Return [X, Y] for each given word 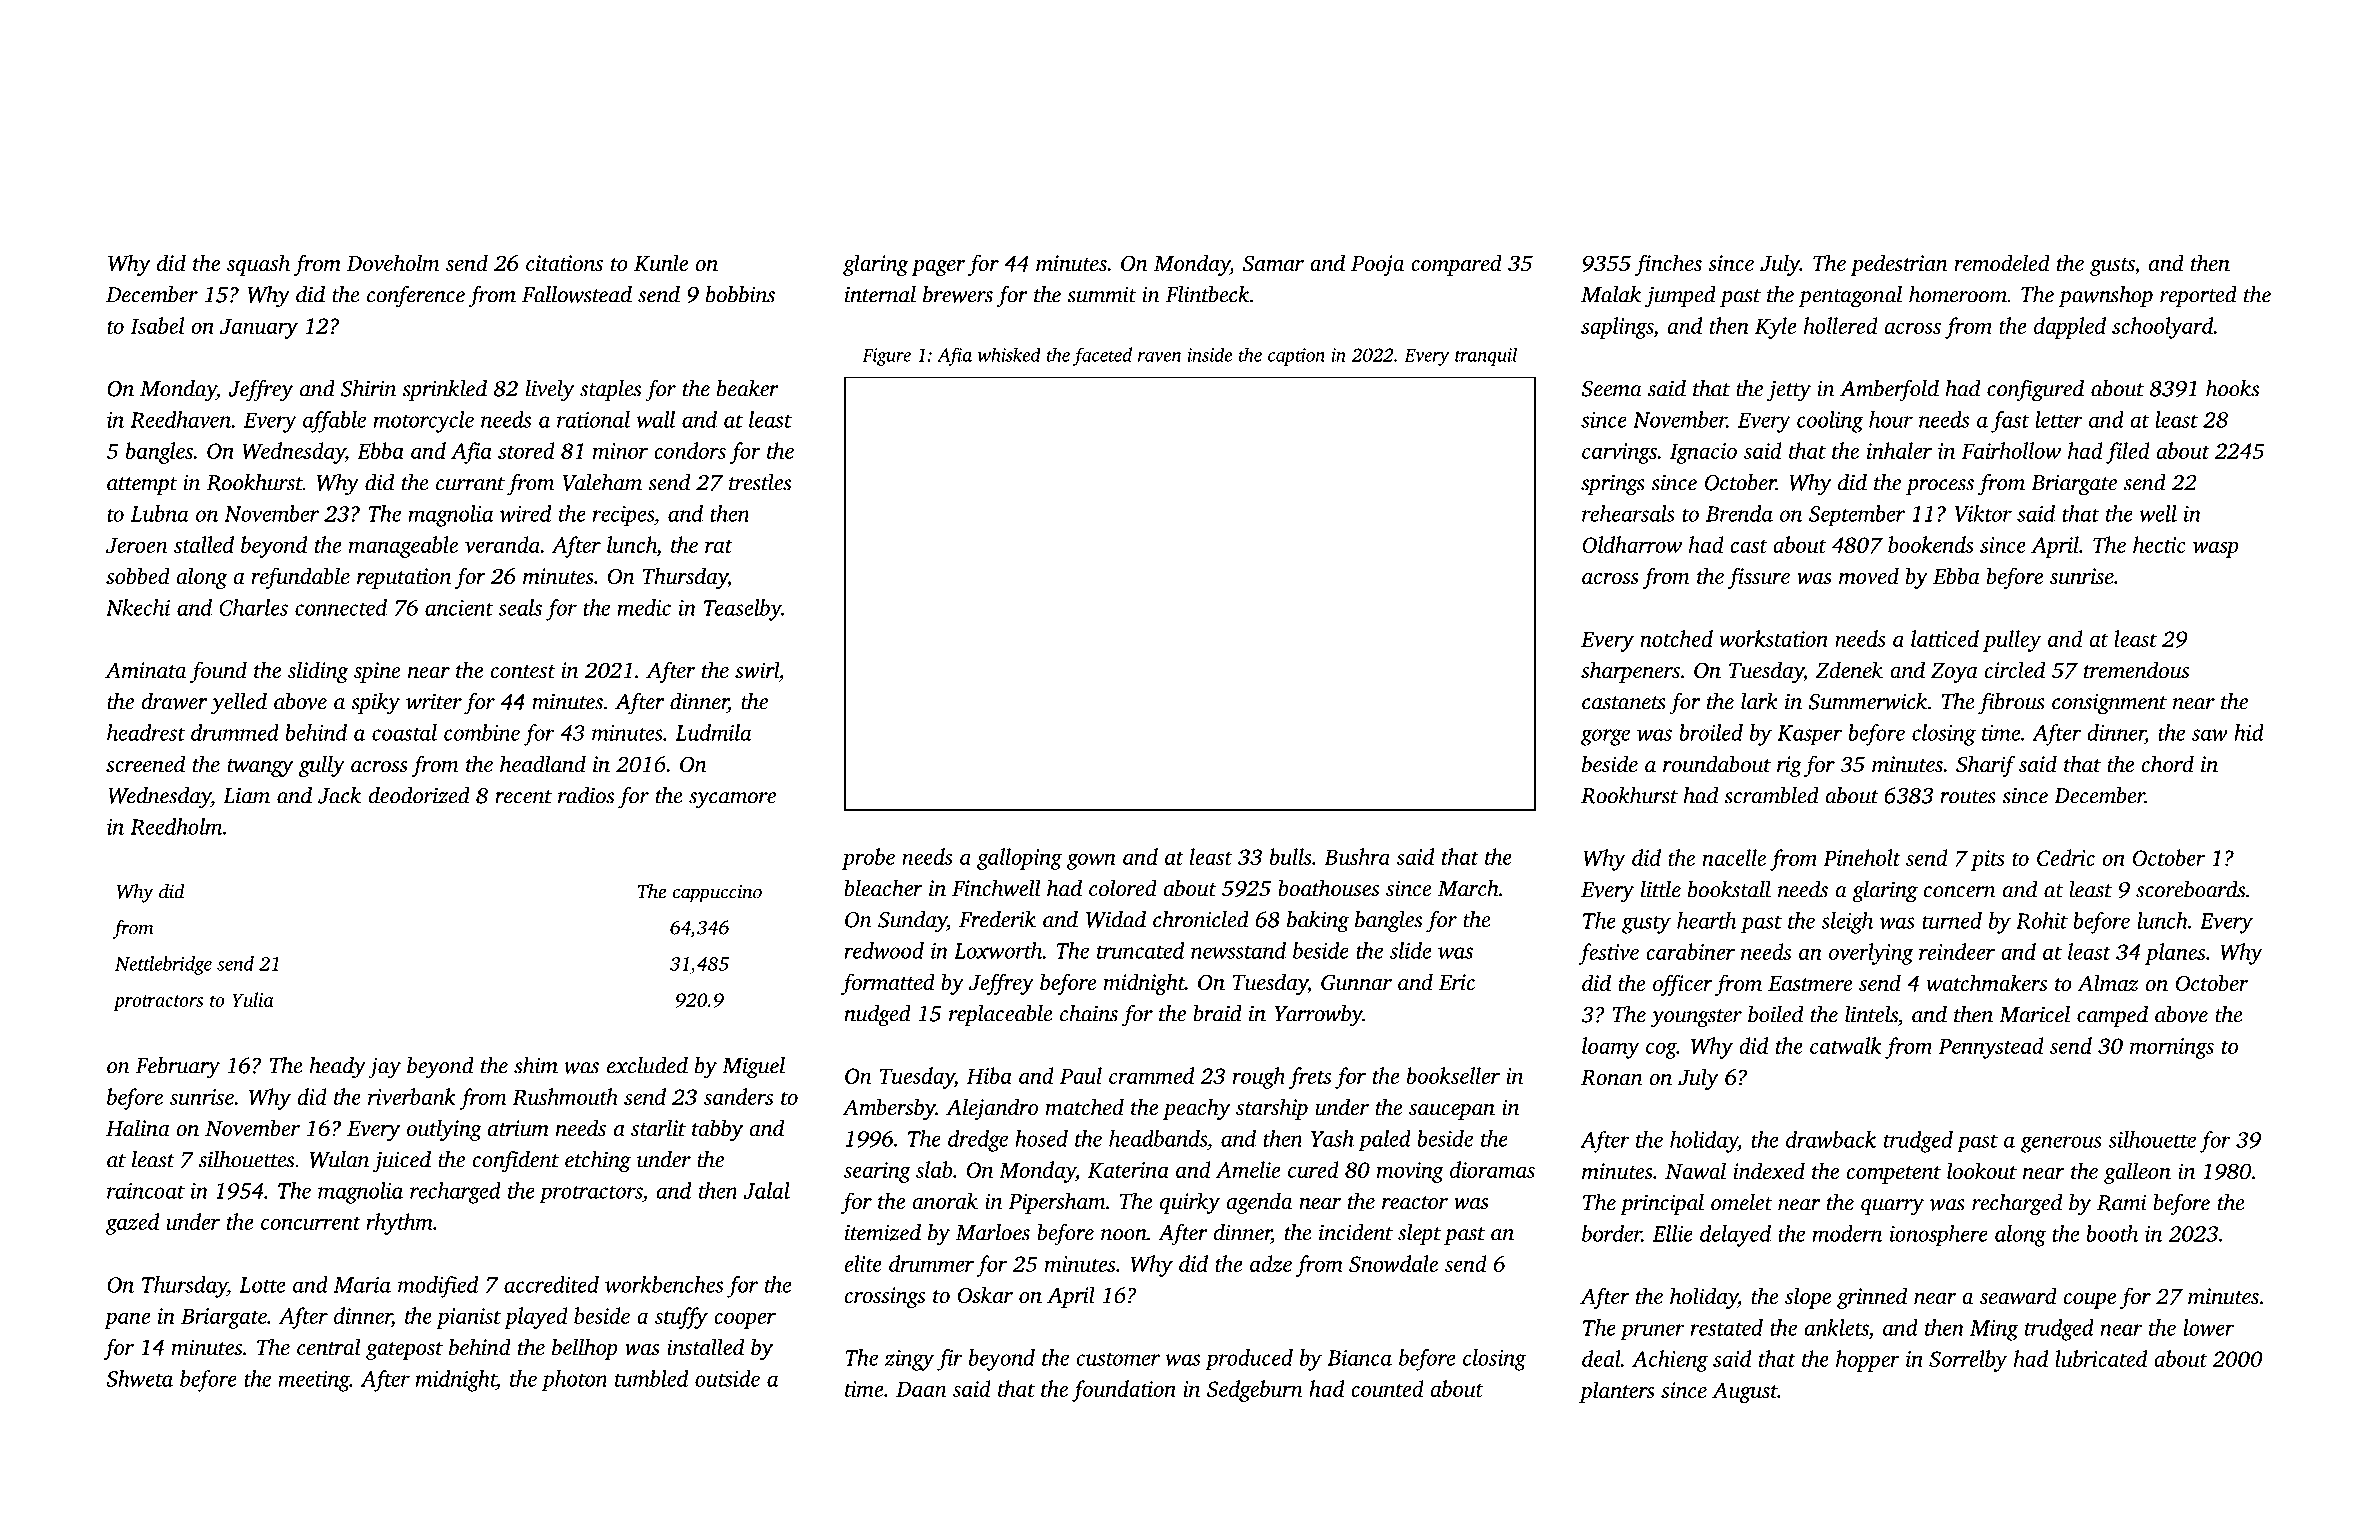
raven [1159, 357]
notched [1676, 638]
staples [610, 390]
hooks [2232, 388]
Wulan [339, 1159]
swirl [757, 670]
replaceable [1001, 1015]
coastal [404, 732]
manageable [403, 547]
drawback [1831, 1139]
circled [2015, 669]
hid [2249, 732]
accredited [551, 1284]
